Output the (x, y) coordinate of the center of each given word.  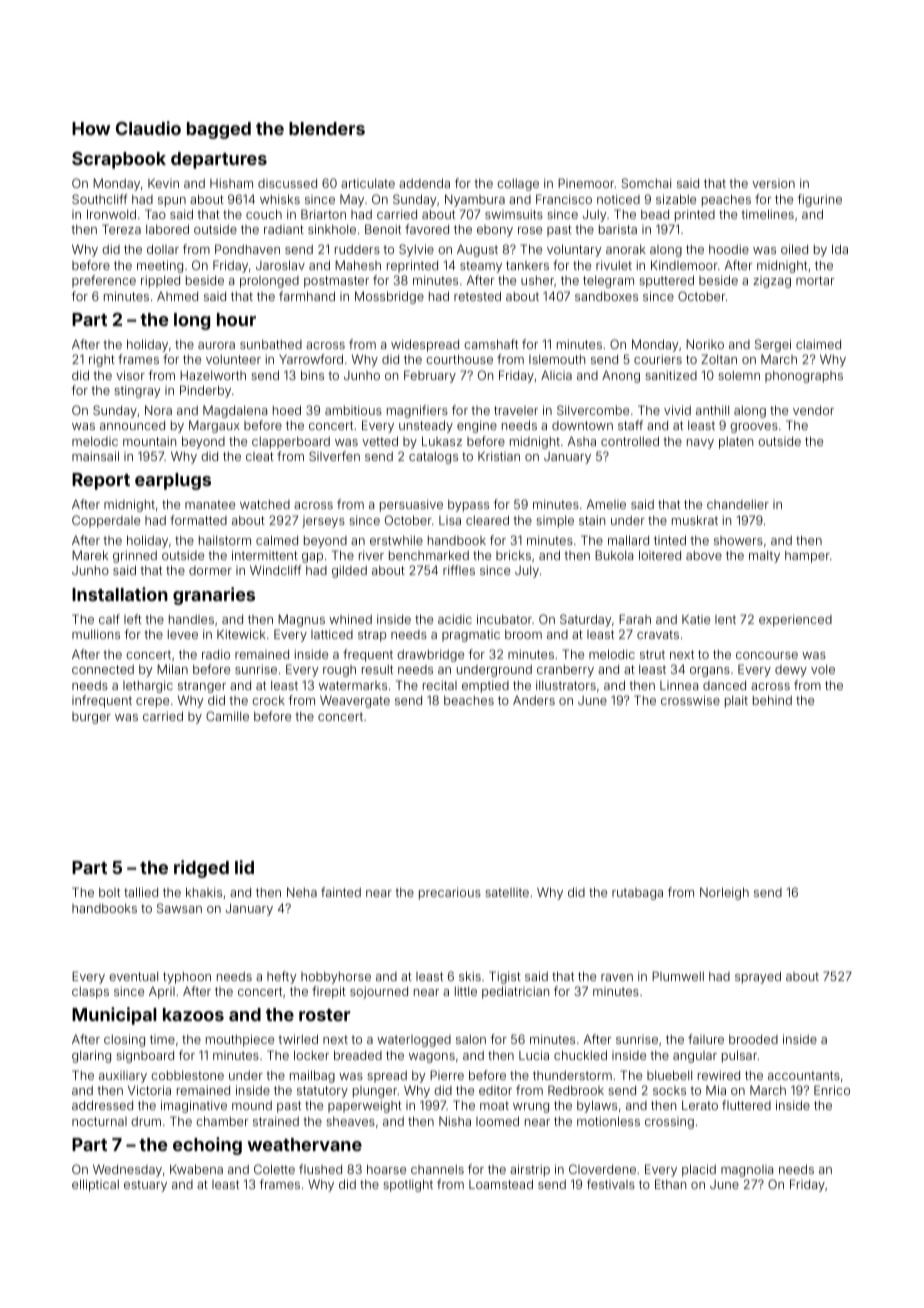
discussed (287, 183)
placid (699, 1170)
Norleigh (724, 893)
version (773, 183)
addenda (424, 183)
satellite (507, 892)
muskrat (695, 520)
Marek (90, 555)
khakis (204, 892)
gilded (349, 571)
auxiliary (123, 1077)
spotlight (408, 1185)
